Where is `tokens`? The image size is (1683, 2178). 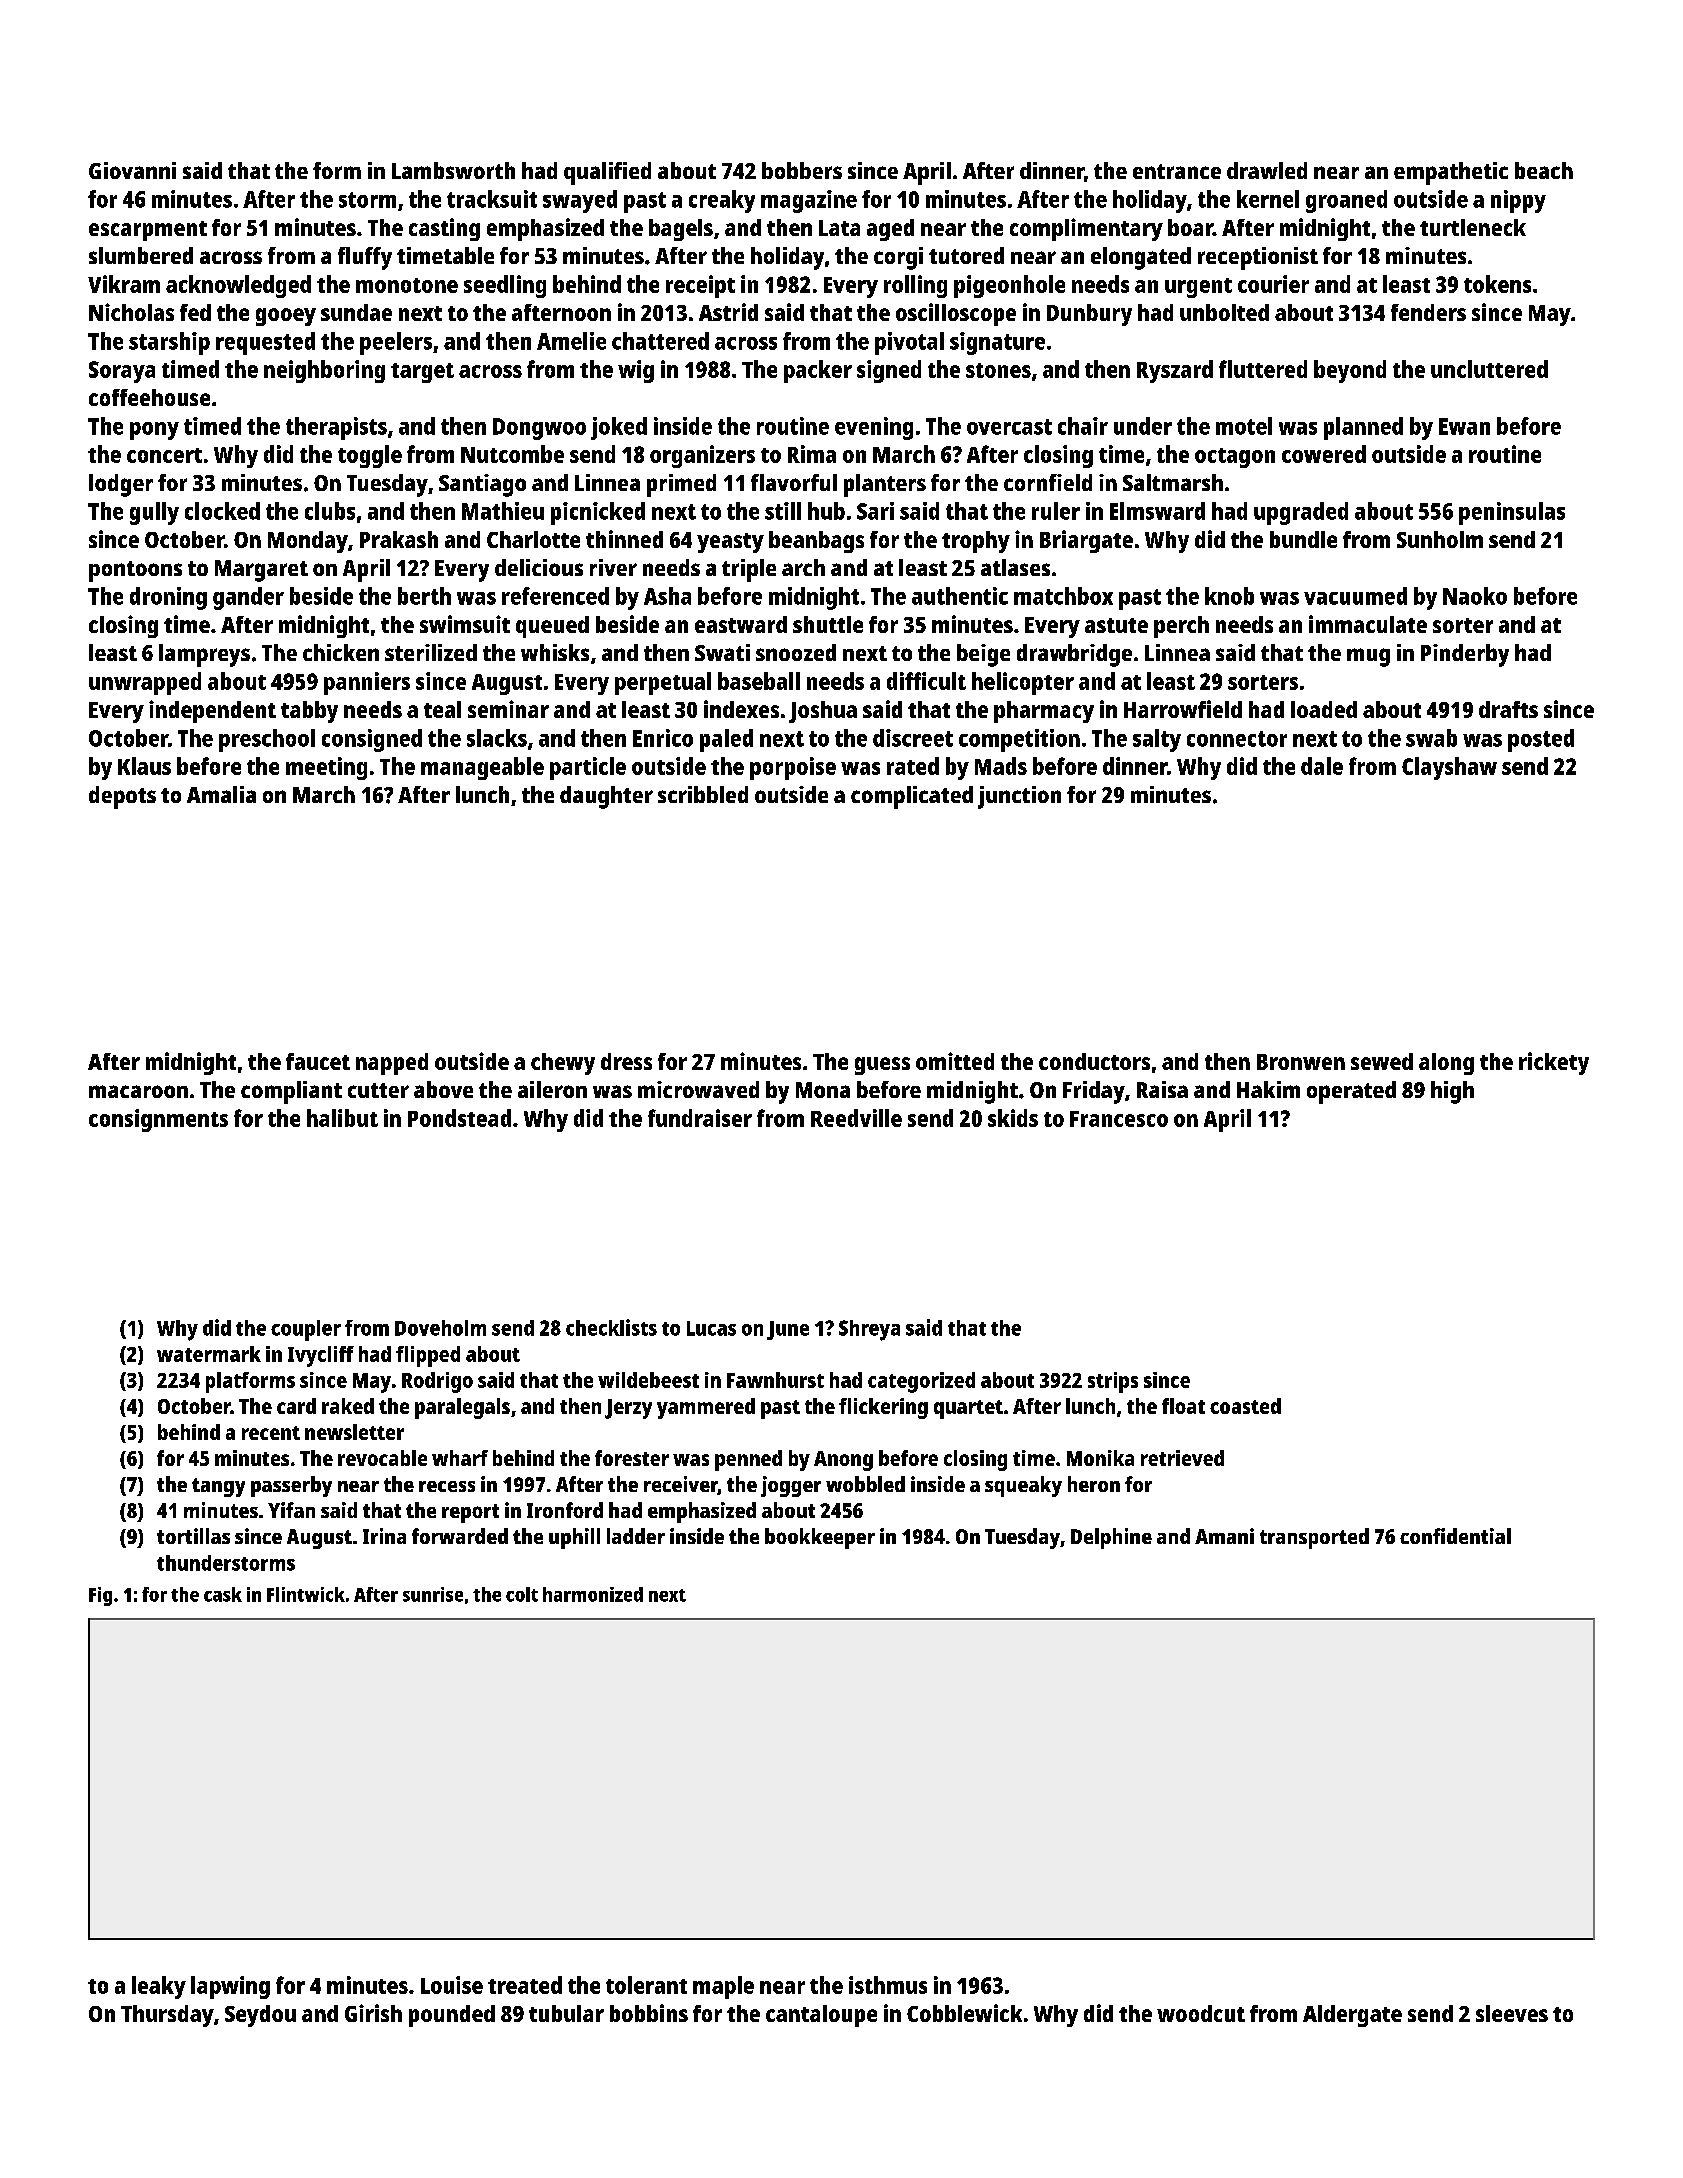 tokens is located at coordinates (1497, 284).
